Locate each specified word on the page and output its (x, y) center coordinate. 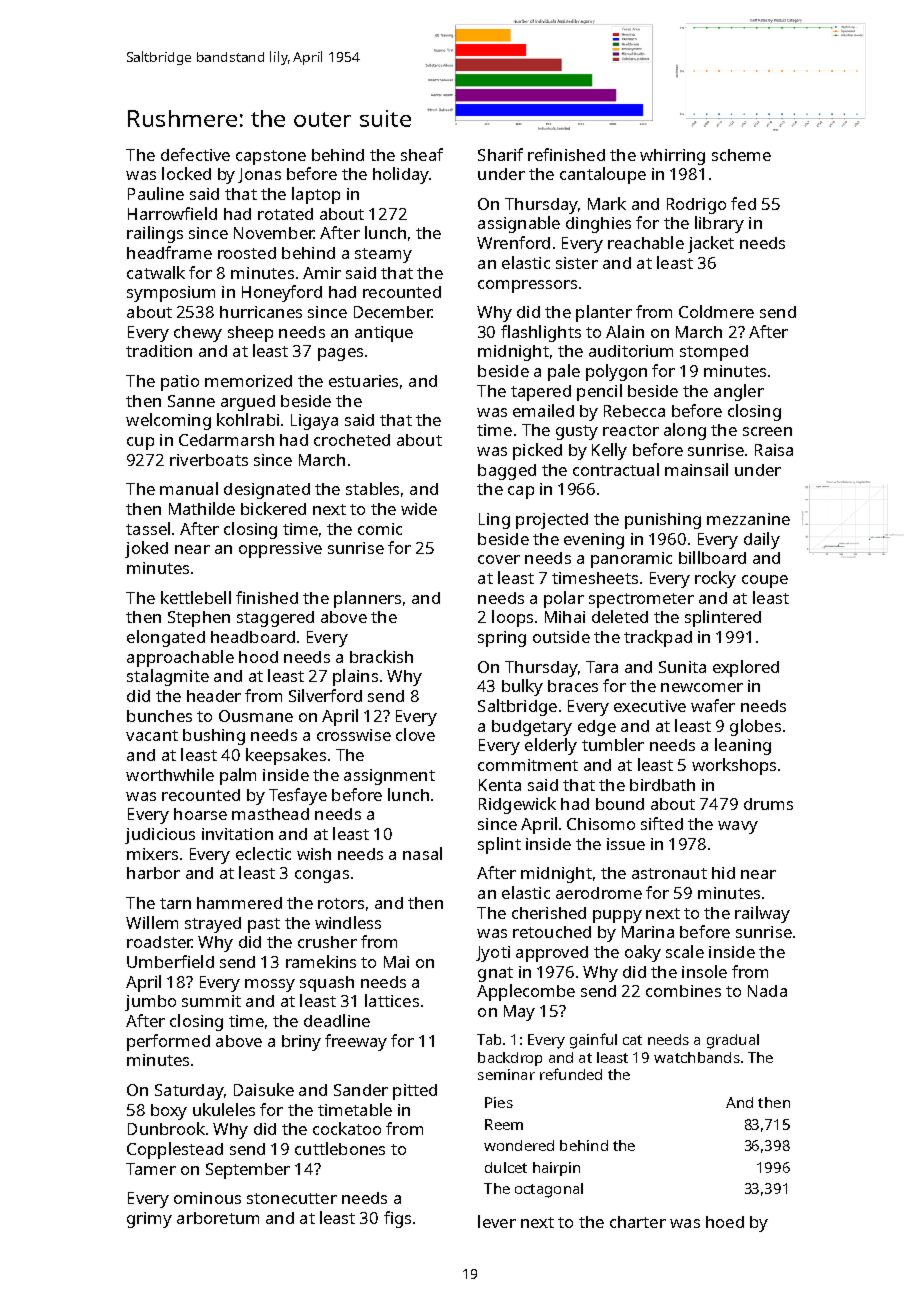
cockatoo (347, 1128)
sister (577, 263)
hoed (725, 1222)
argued (248, 403)
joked (146, 549)
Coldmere (716, 311)
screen (767, 431)
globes (755, 727)
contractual (616, 469)
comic (380, 529)
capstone (271, 157)
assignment (389, 777)
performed (168, 1042)
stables (372, 488)
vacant (152, 735)
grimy (149, 1220)
